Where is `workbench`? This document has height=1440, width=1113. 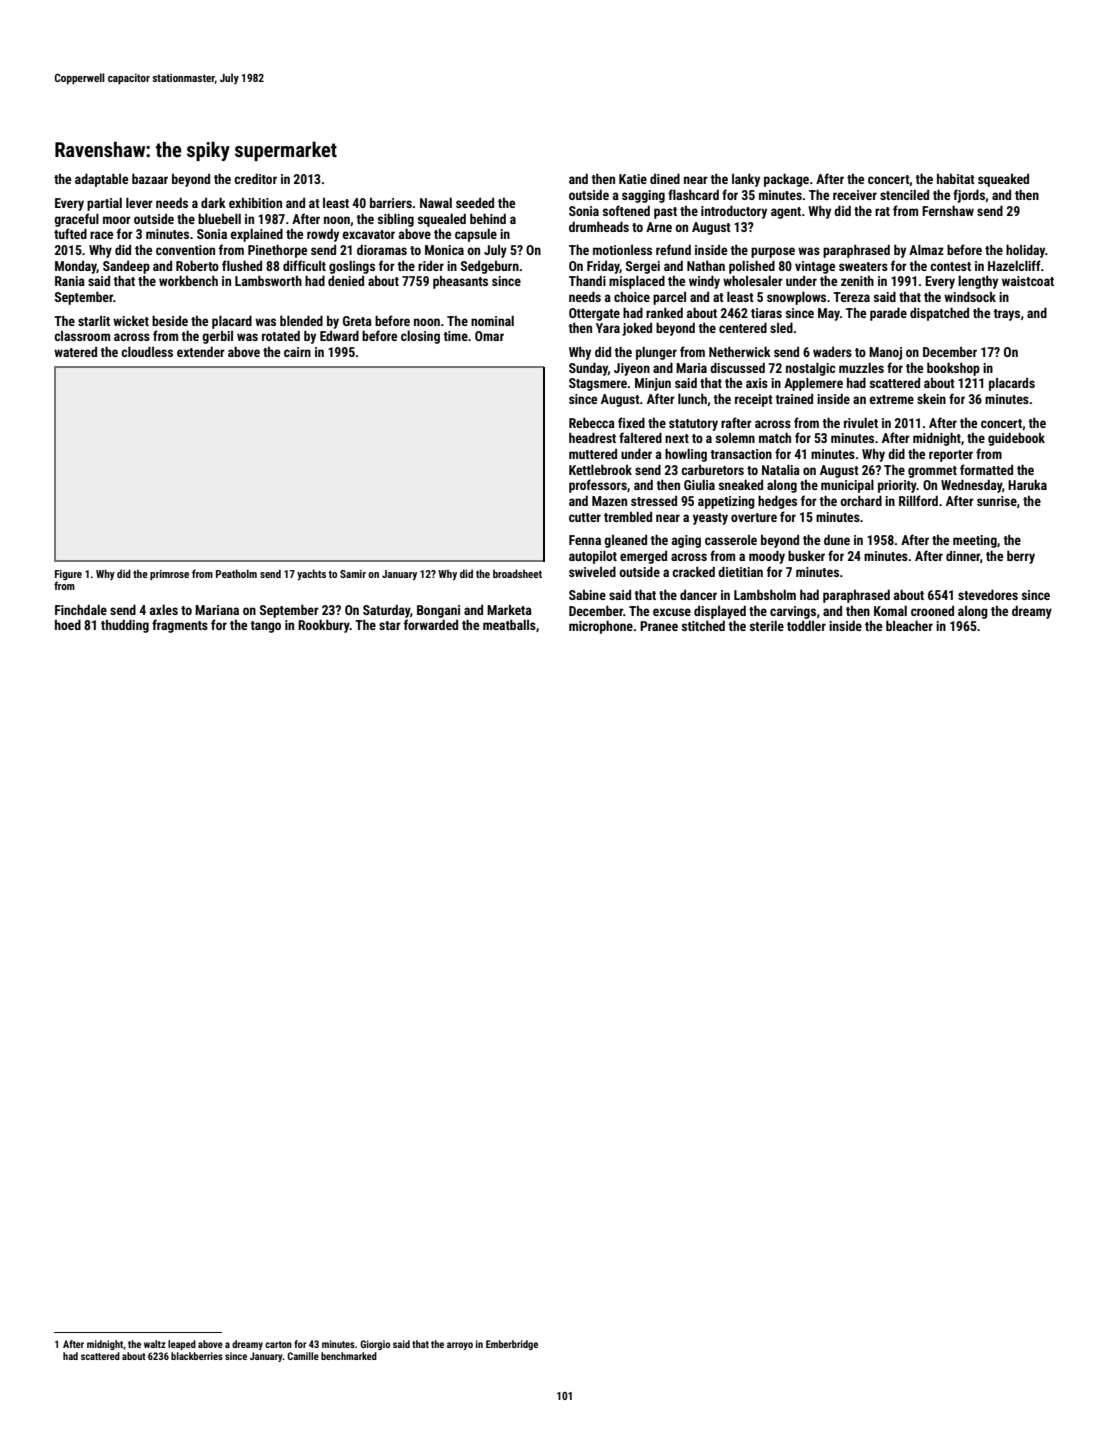
workbench is located at coordinates (188, 280).
